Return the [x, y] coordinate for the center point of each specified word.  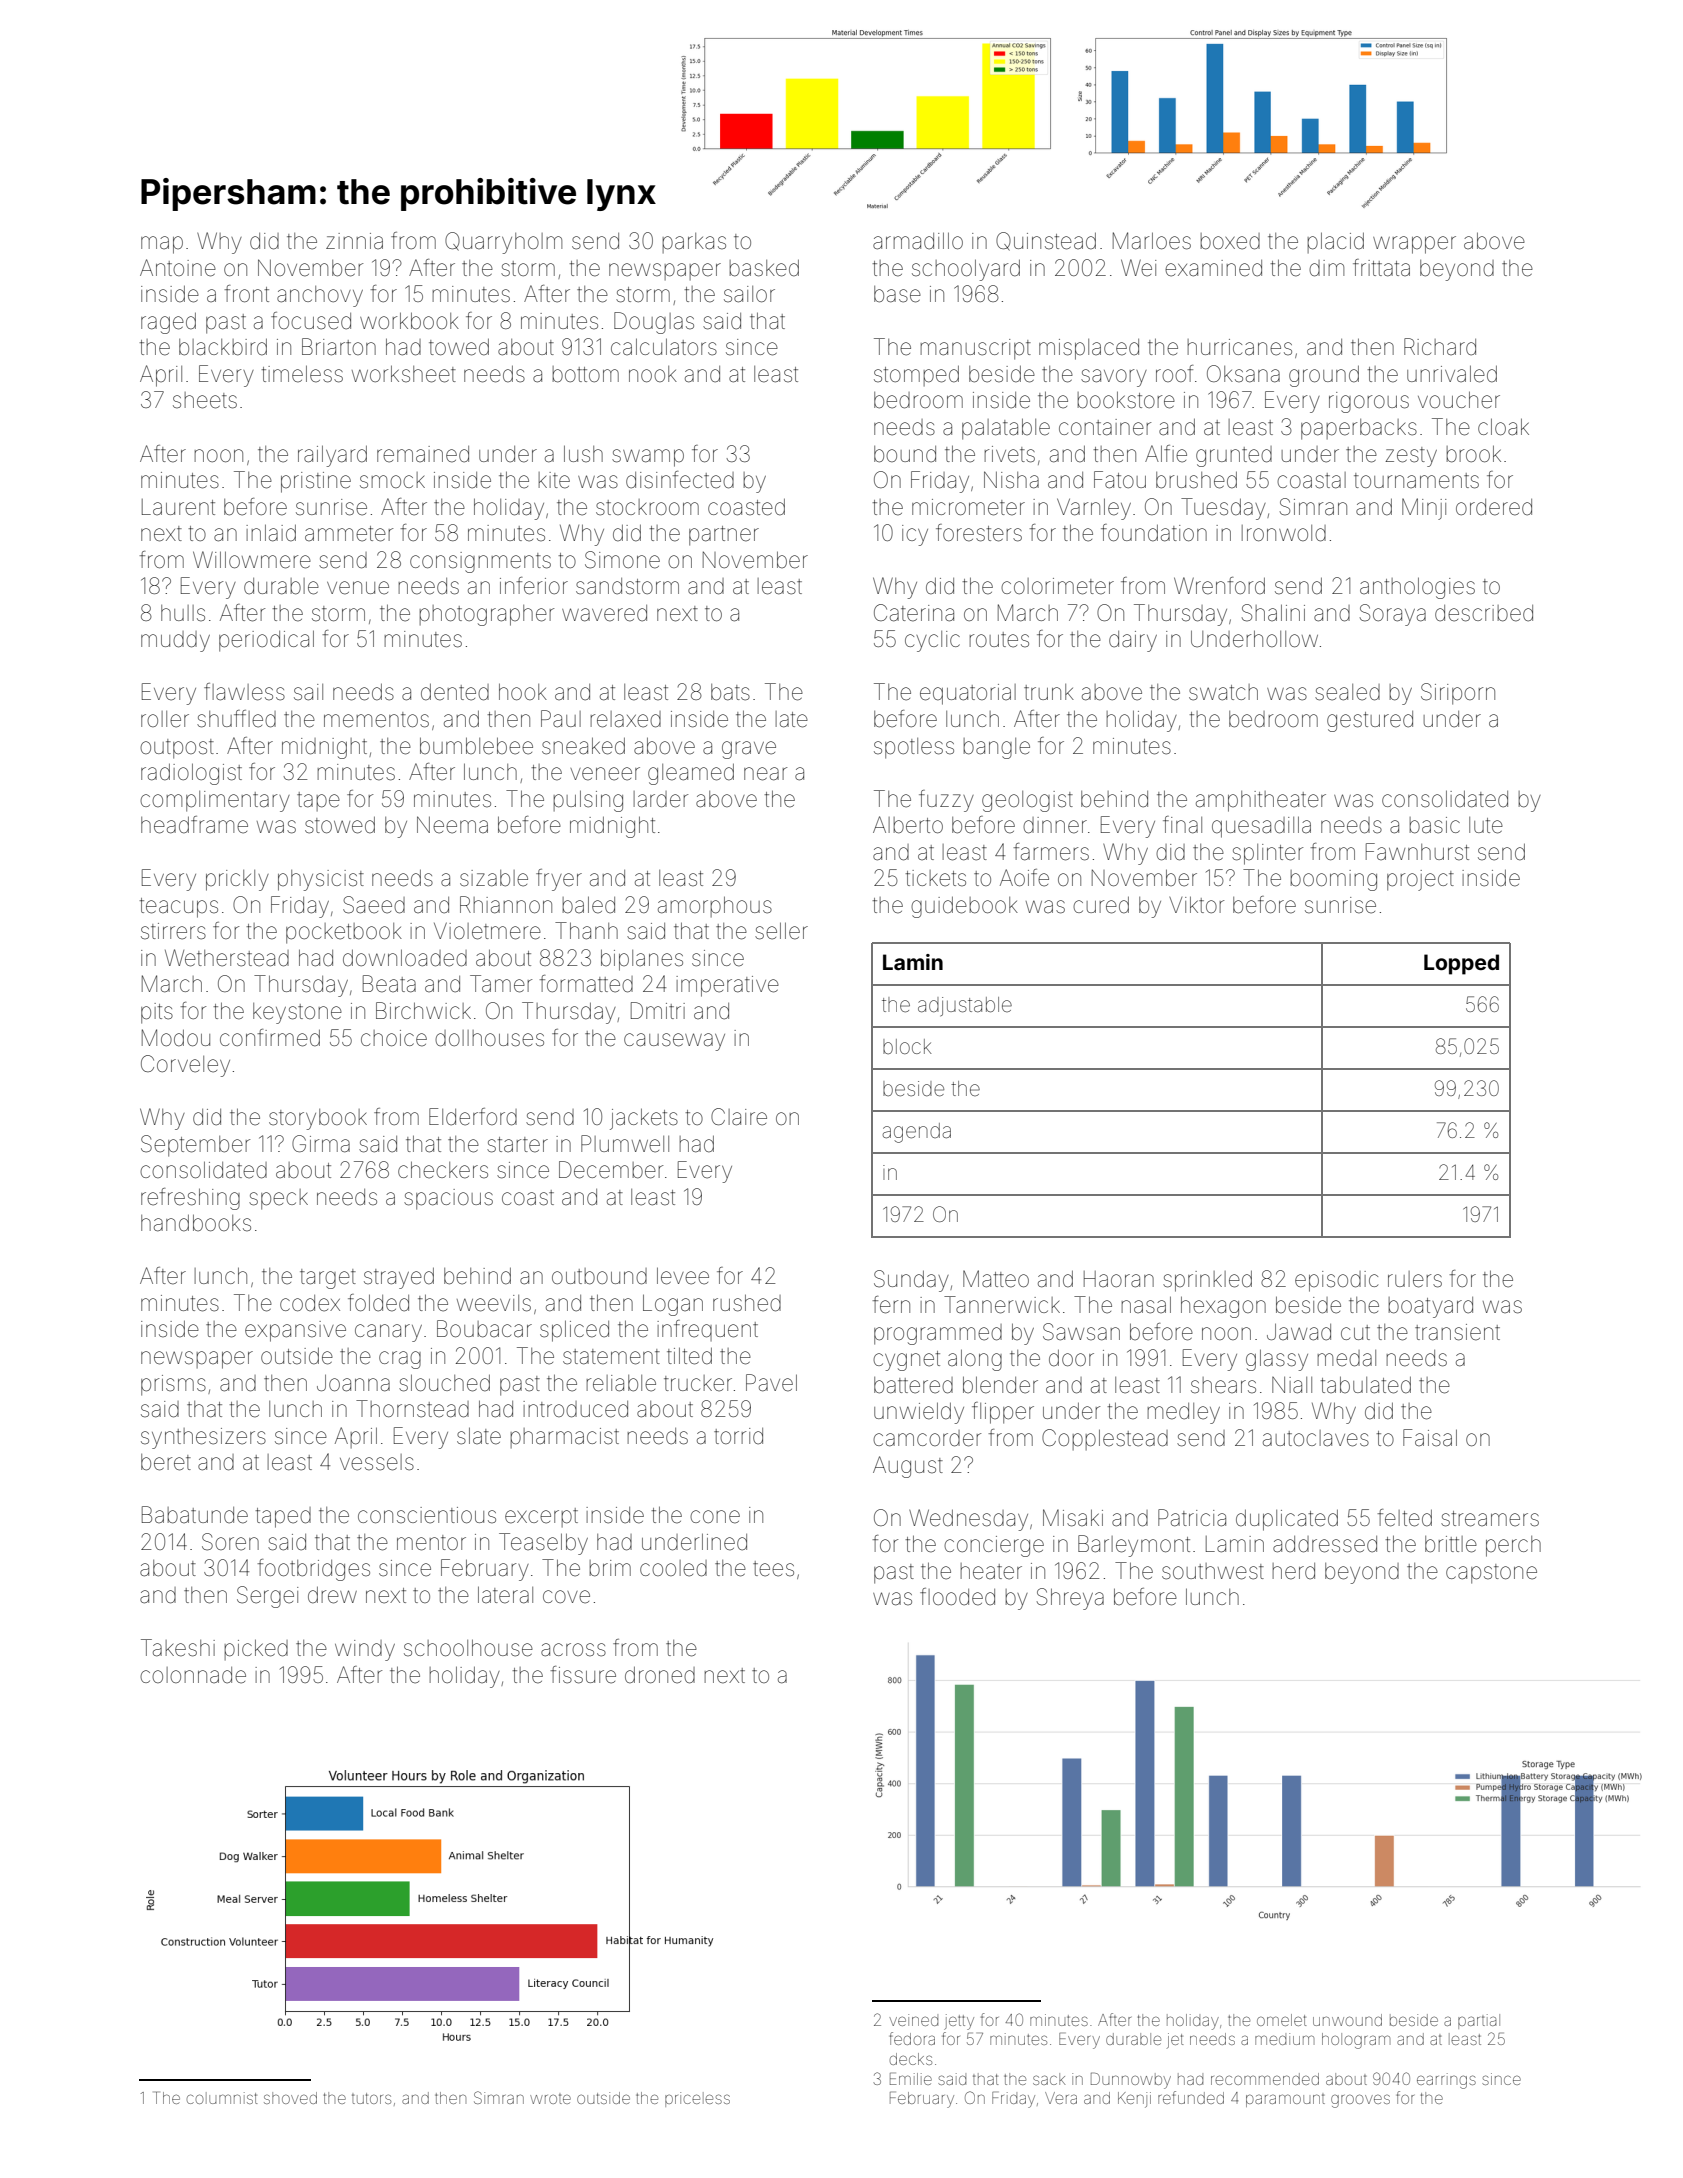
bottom [586, 374]
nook [653, 374]
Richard [1440, 347]
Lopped [1461, 964]
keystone [297, 1013]
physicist [321, 880]
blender [1000, 1385]
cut [1355, 1332]
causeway [674, 1042]
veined [913, 2020]
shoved [290, 2098]
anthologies [1417, 588]
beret [166, 1462]
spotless [914, 748]
